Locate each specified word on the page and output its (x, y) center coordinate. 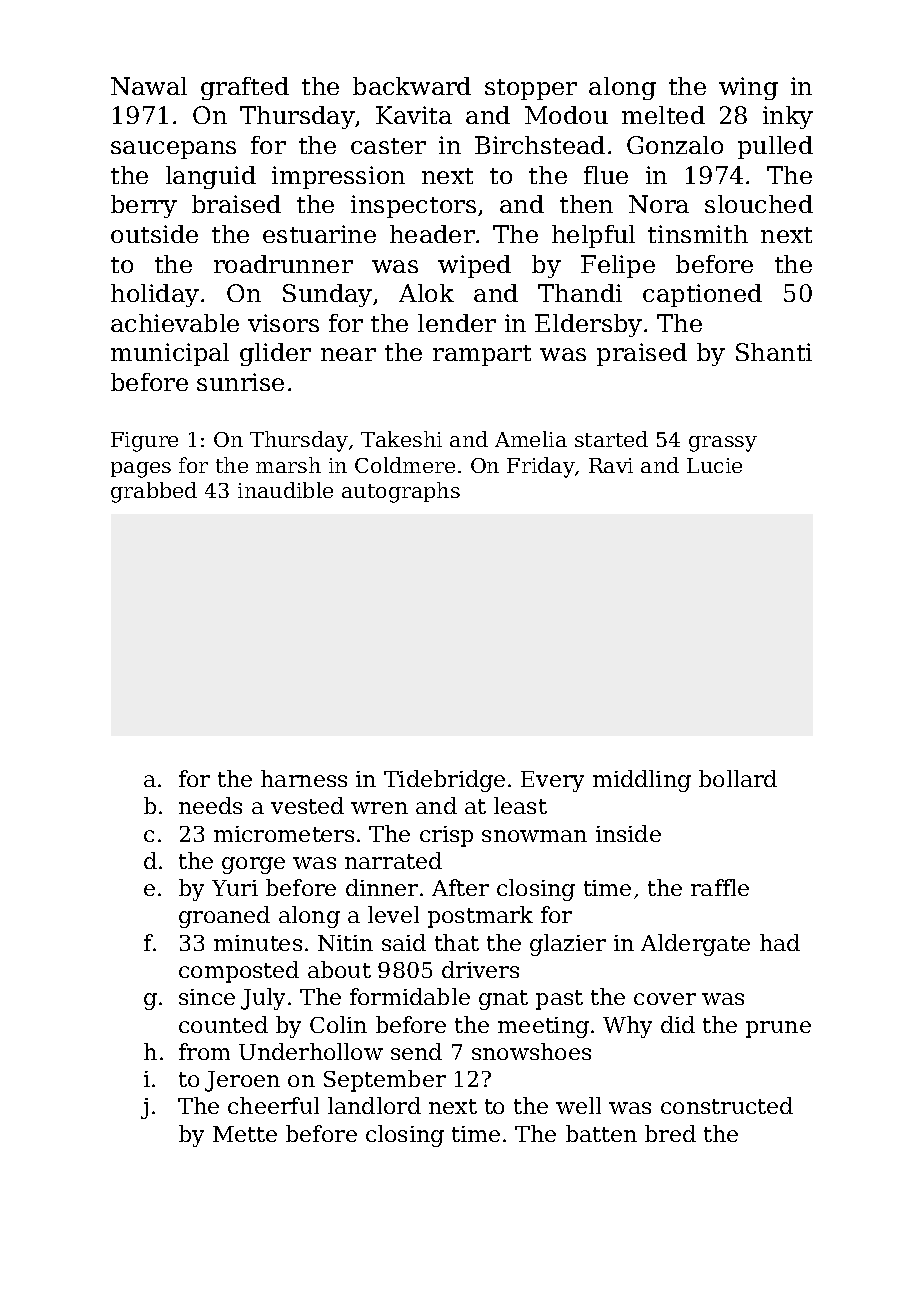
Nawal (149, 86)
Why (627, 1027)
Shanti (774, 352)
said (404, 942)
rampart (482, 355)
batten (601, 1133)
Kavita (414, 115)
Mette (245, 1134)
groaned (224, 917)
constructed (727, 1105)
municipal (170, 354)
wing (748, 88)
